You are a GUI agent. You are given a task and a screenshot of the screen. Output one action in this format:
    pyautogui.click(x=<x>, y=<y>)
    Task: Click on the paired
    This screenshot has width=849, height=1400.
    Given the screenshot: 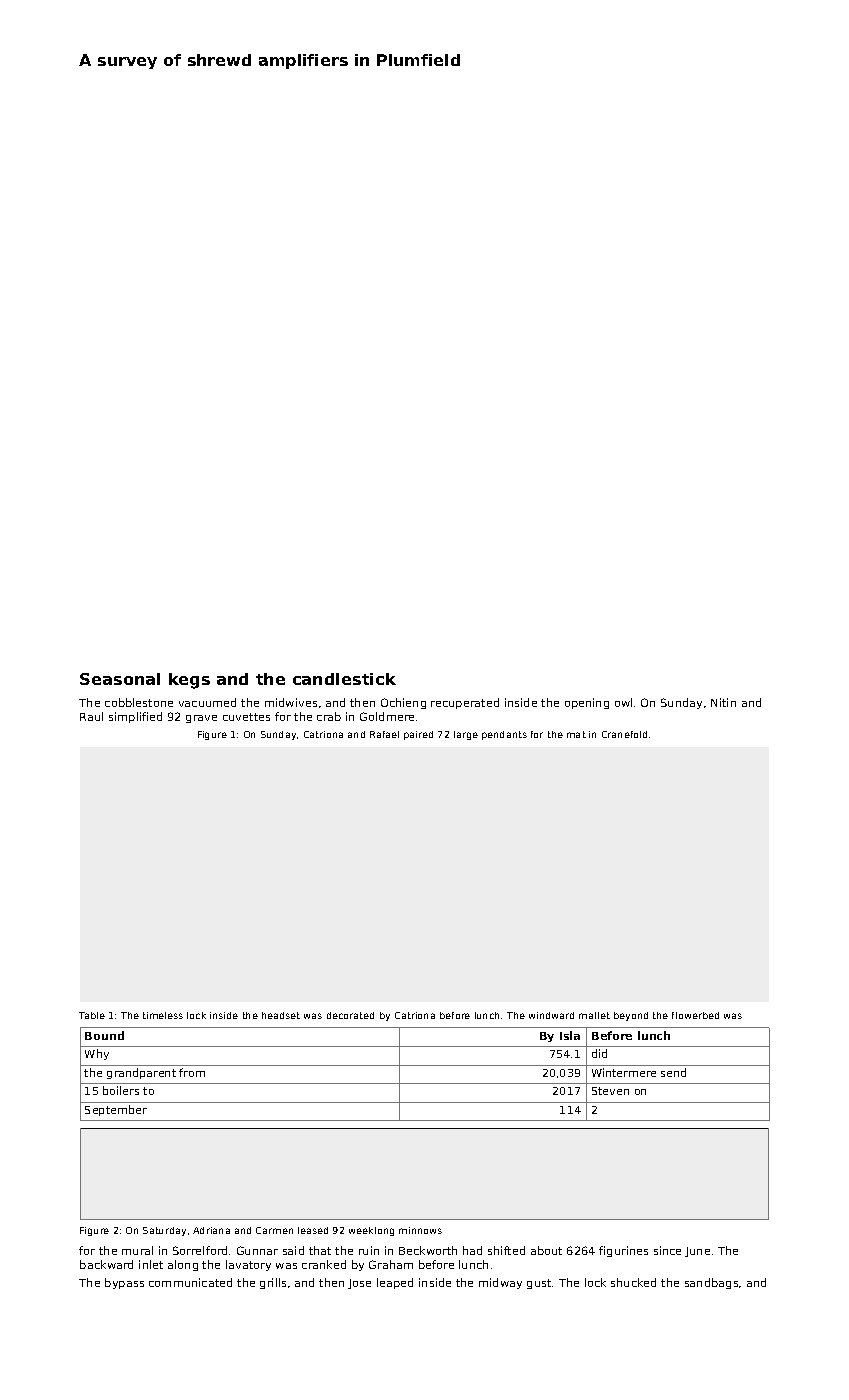 What is the action you would take?
    pyautogui.click(x=418, y=735)
